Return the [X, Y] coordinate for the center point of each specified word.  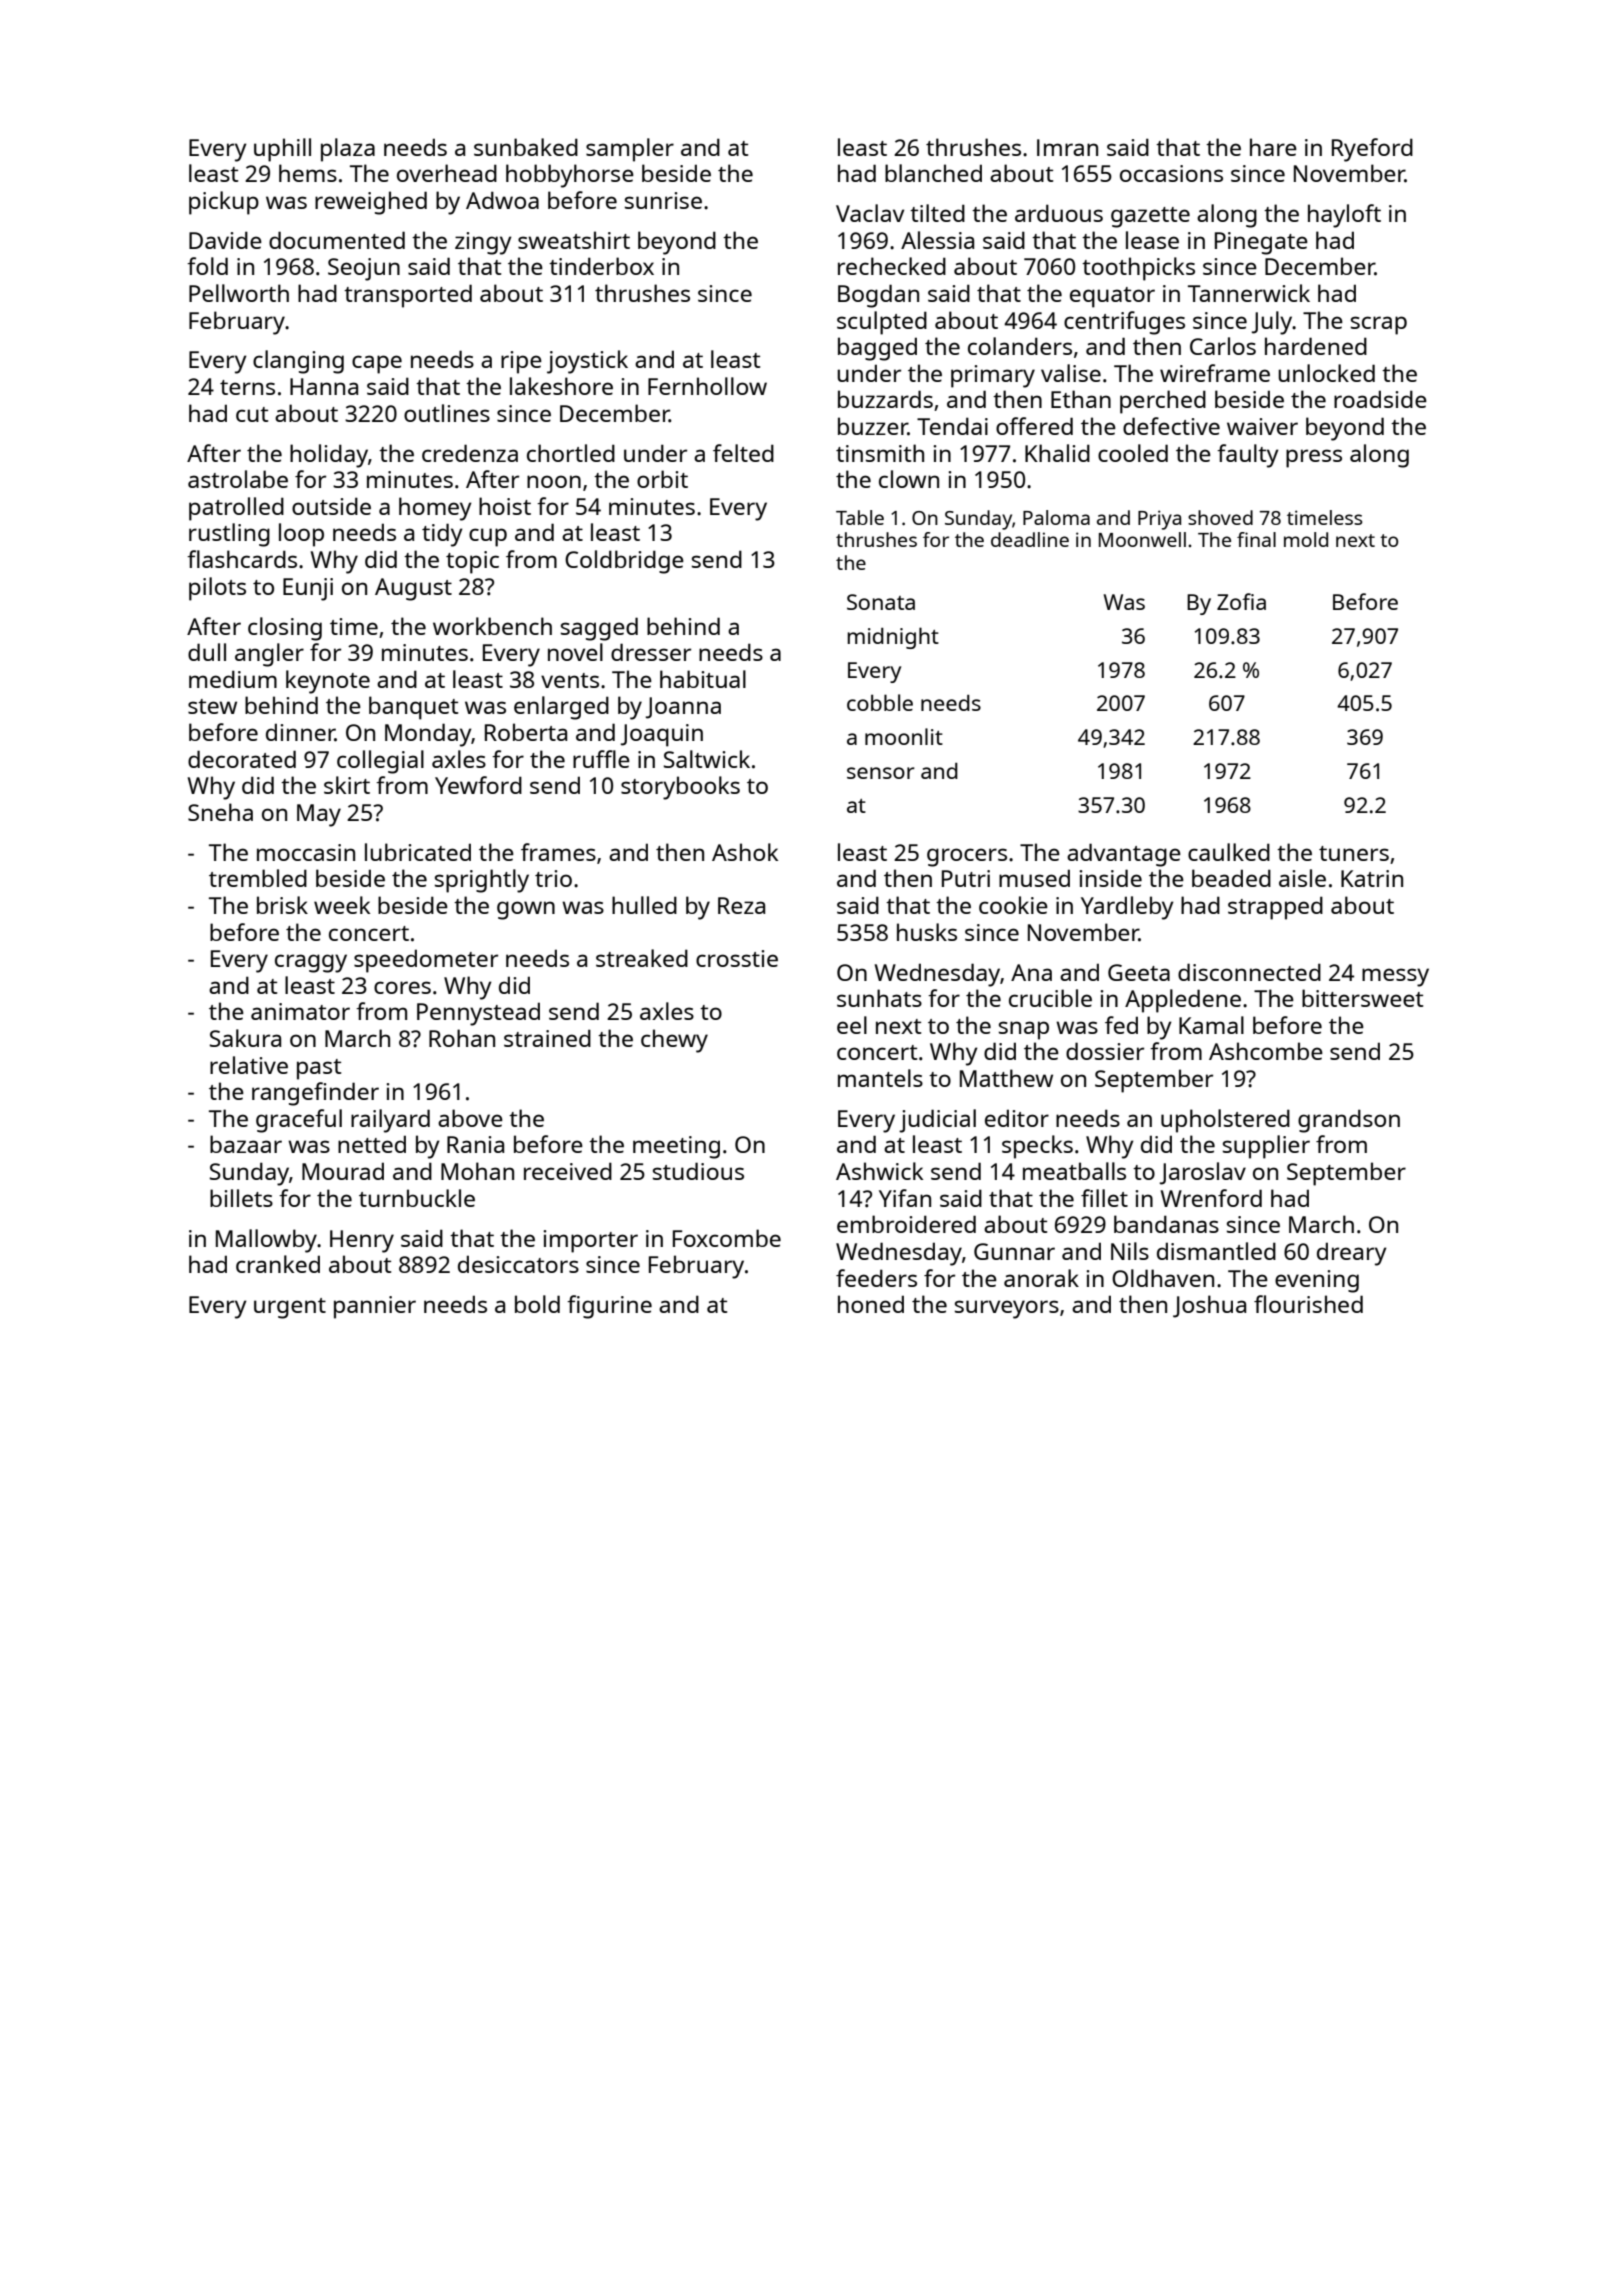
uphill [282, 150]
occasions [1171, 173]
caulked [1229, 852]
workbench [492, 626]
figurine [609, 1307]
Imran [1067, 147]
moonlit [904, 736]
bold [537, 1304]
